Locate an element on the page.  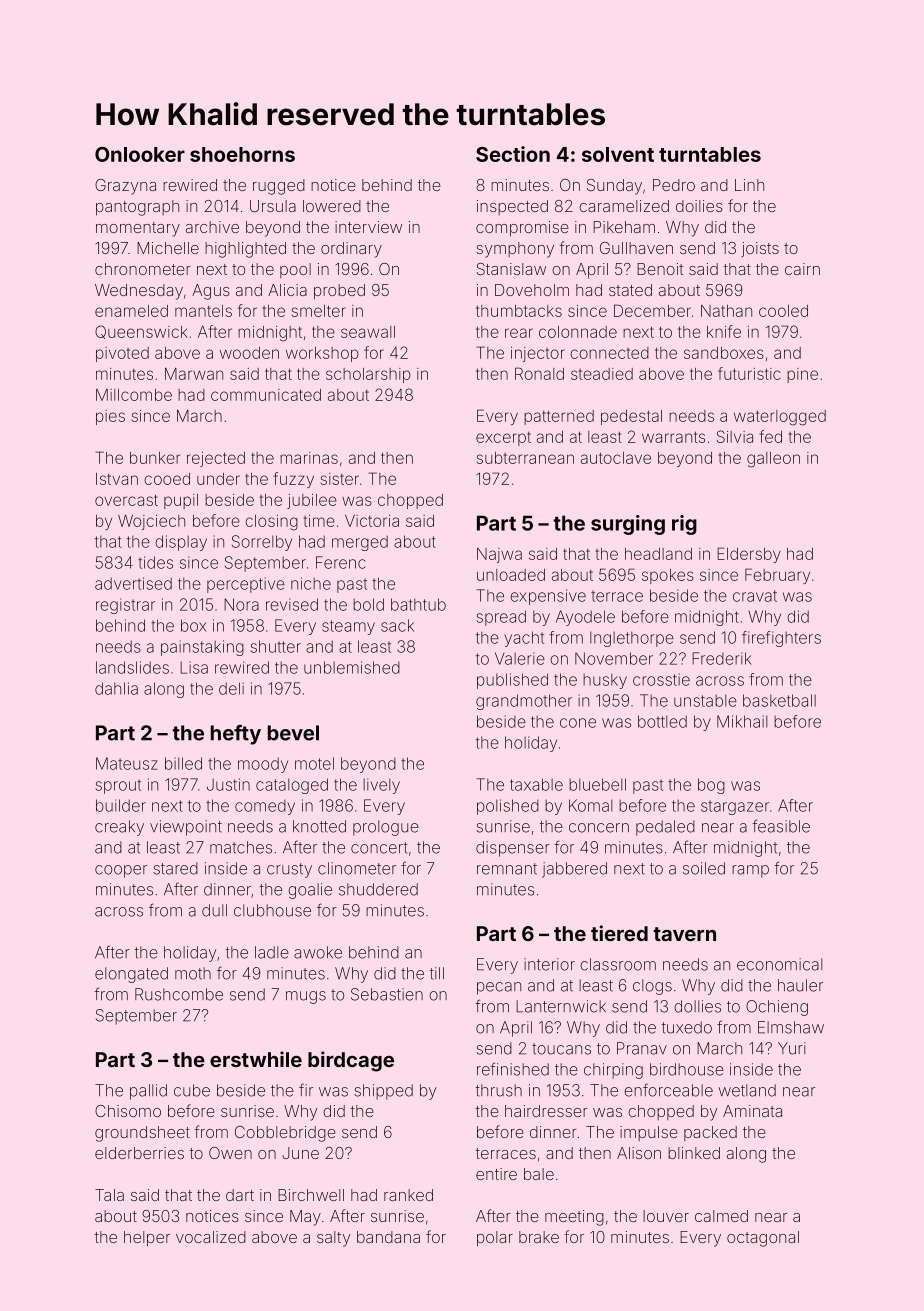
published is located at coordinates (512, 681).
